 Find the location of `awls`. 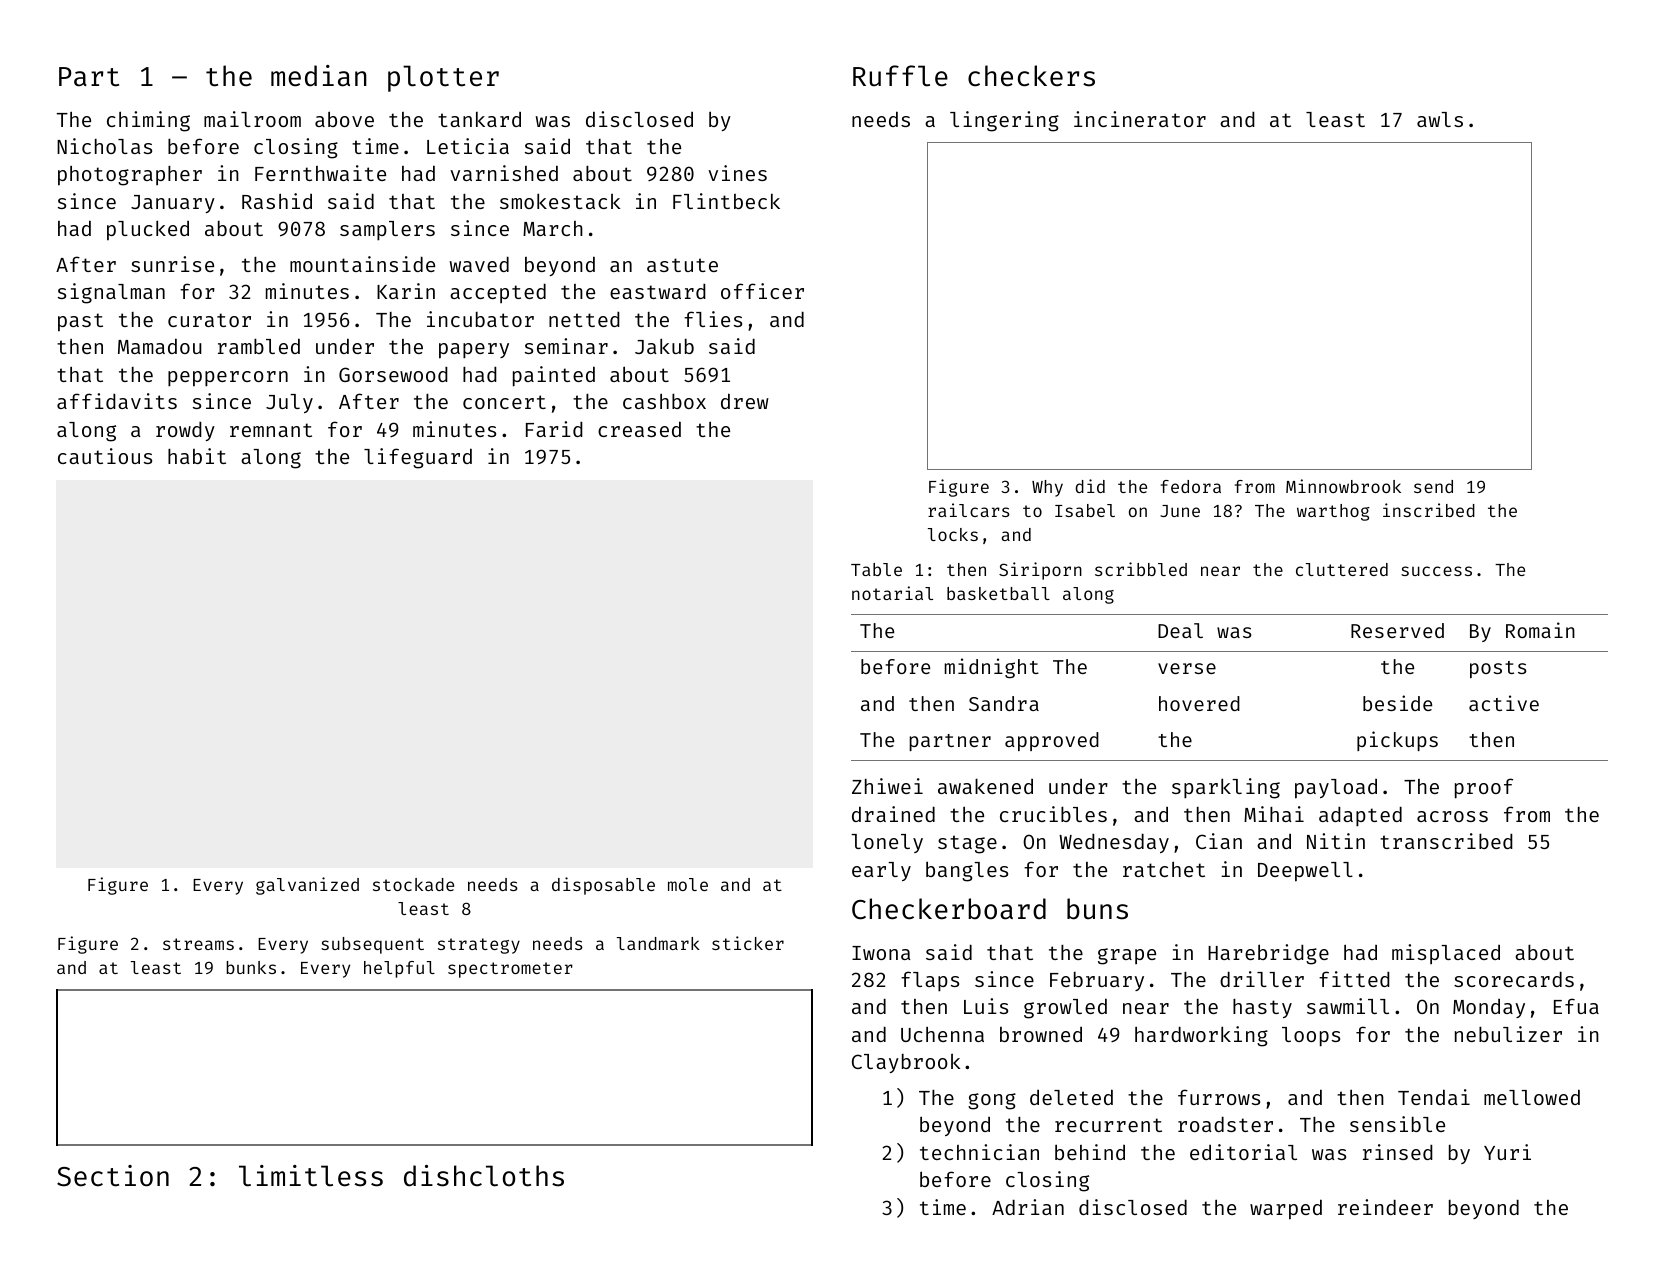

awls is located at coordinates (1440, 119).
